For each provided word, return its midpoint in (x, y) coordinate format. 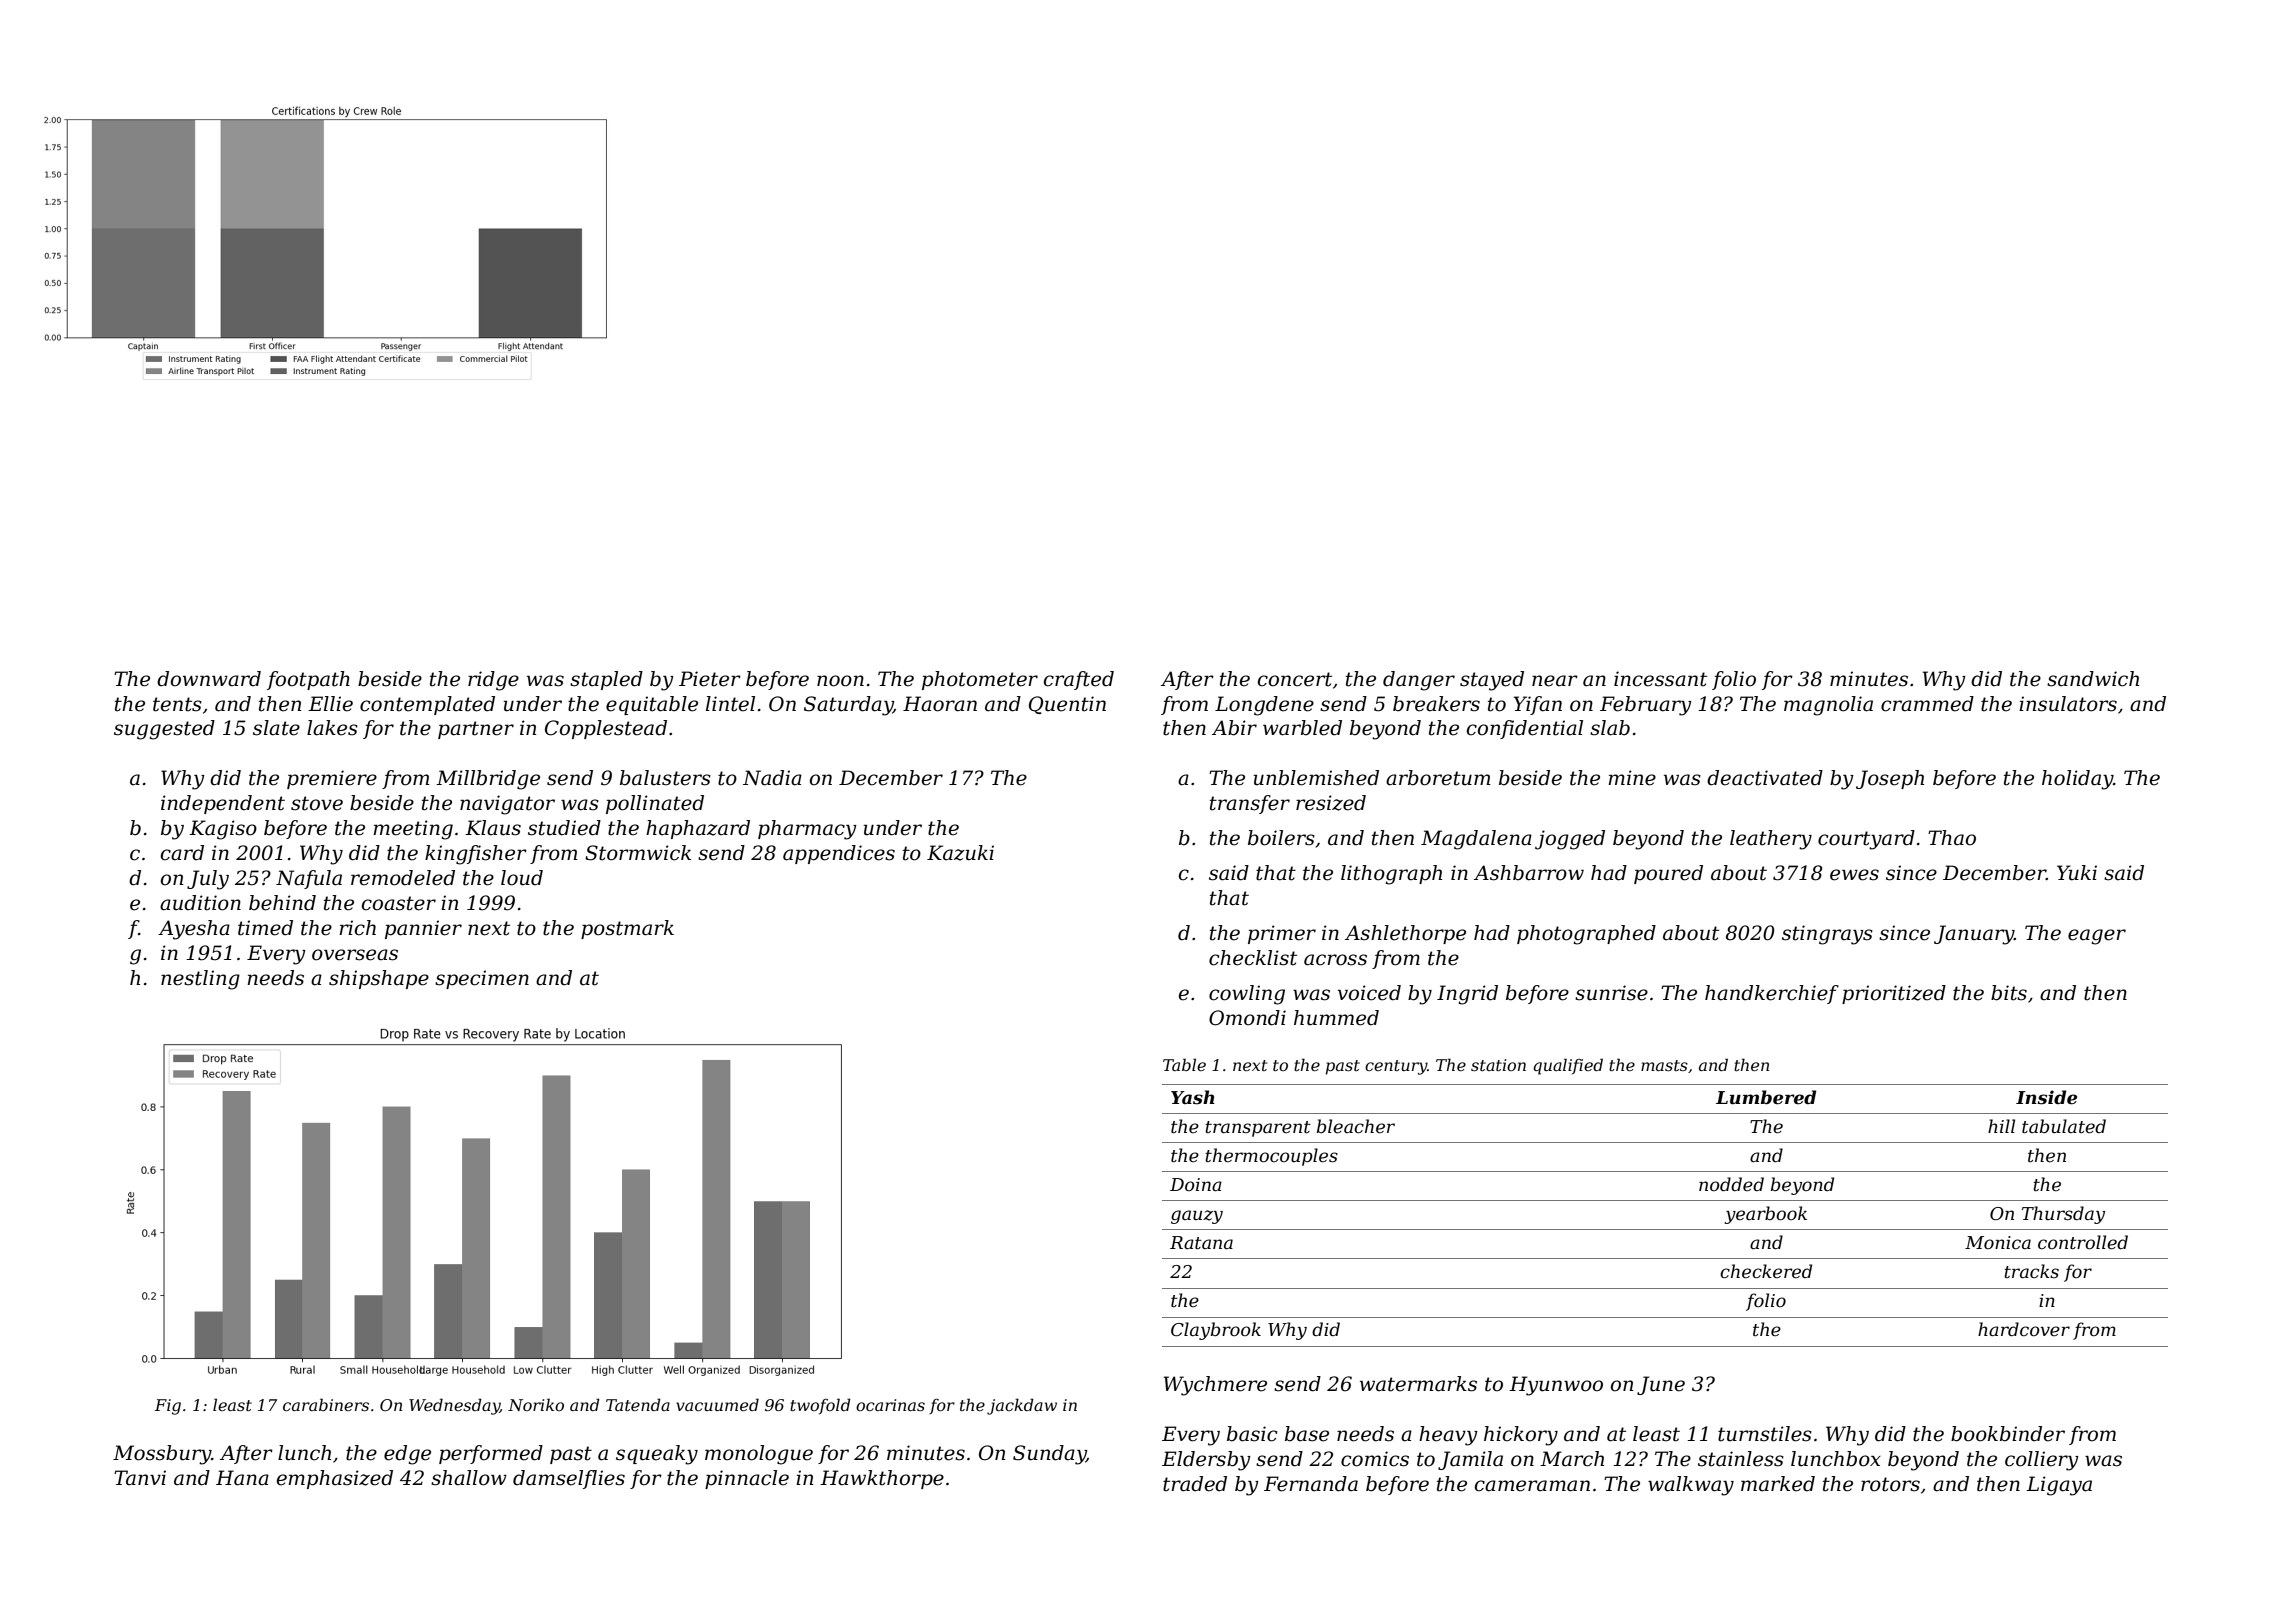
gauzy (1197, 1217)
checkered (1766, 1271)
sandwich (2093, 679)
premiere (332, 779)
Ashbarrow (1529, 873)
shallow (469, 1478)
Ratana (1201, 1243)
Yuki (2077, 873)
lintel (730, 704)
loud (522, 878)
